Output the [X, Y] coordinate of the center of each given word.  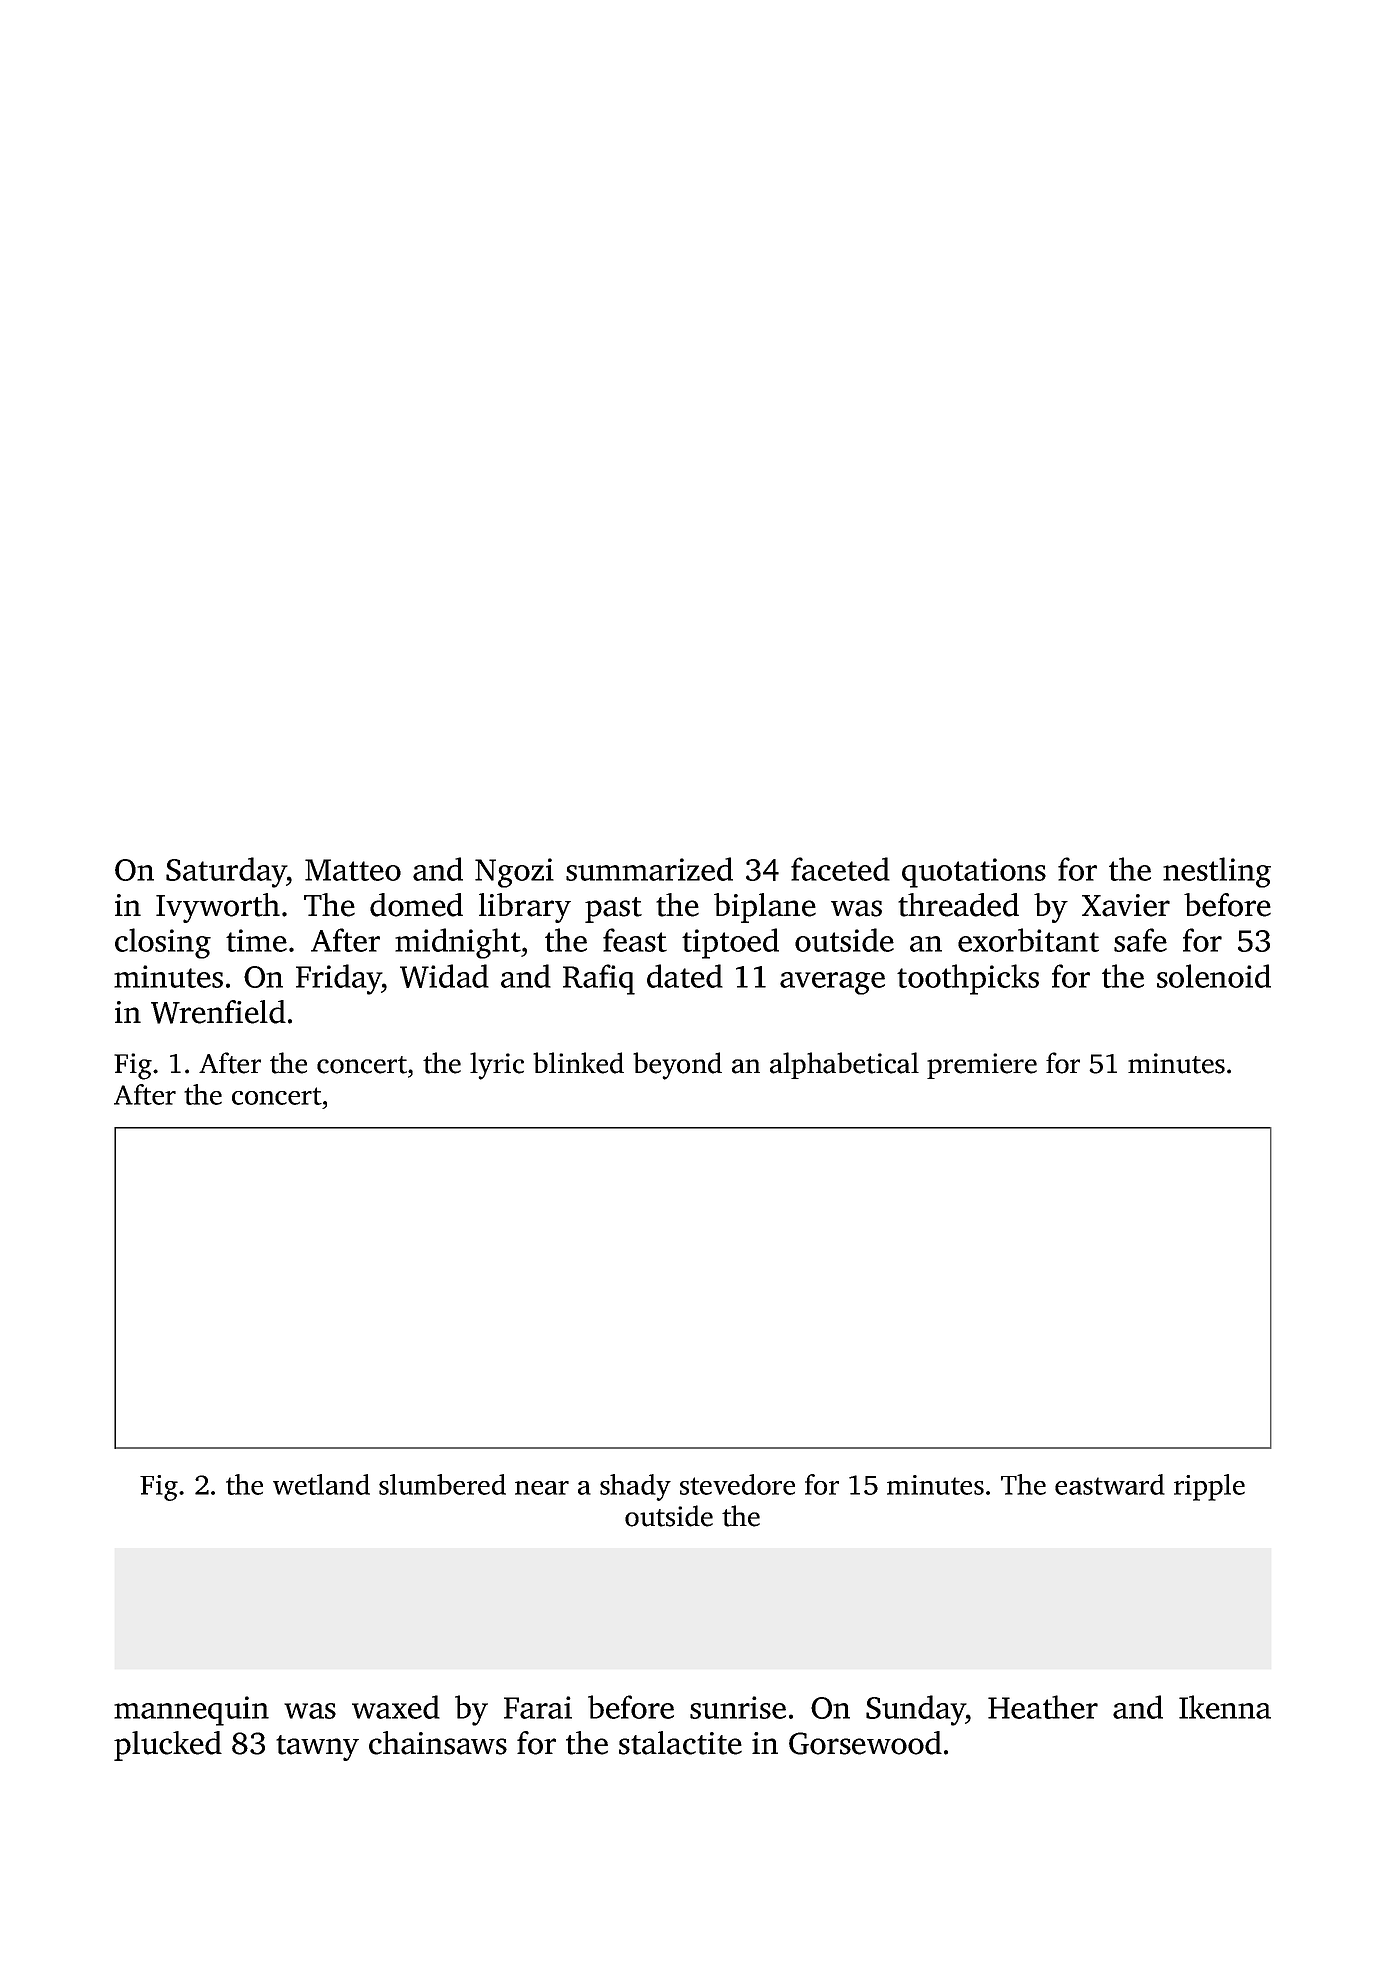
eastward [1110, 1484]
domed [416, 905]
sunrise [738, 1707]
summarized [649, 869]
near [542, 1488]
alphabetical [844, 1065]
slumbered [442, 1484]
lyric [497, 1066]
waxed [396, 1707]
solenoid [1214, 976]
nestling [1217, 872]
